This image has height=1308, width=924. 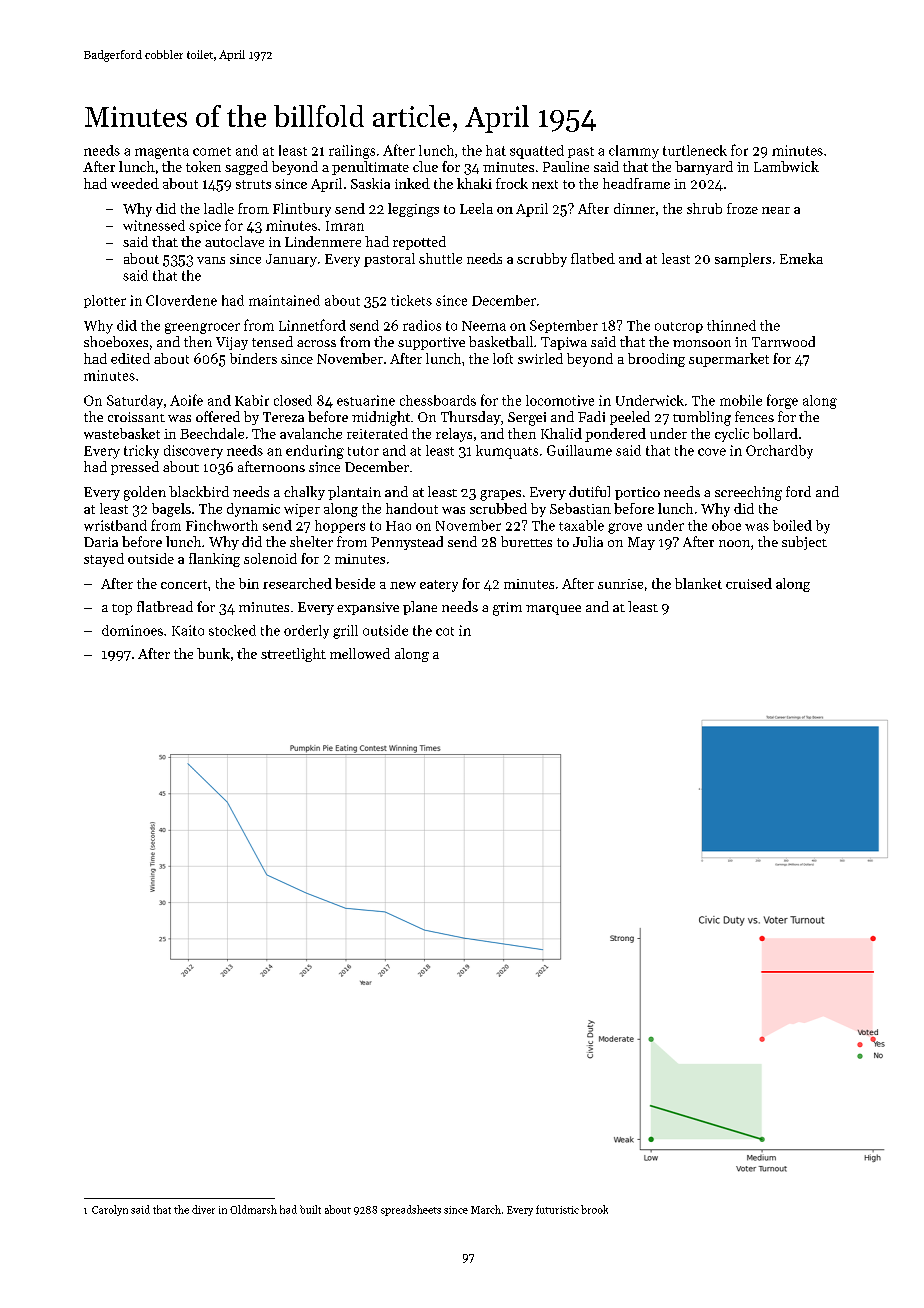 I want to click on cruised, so click(x=749, y=583).
